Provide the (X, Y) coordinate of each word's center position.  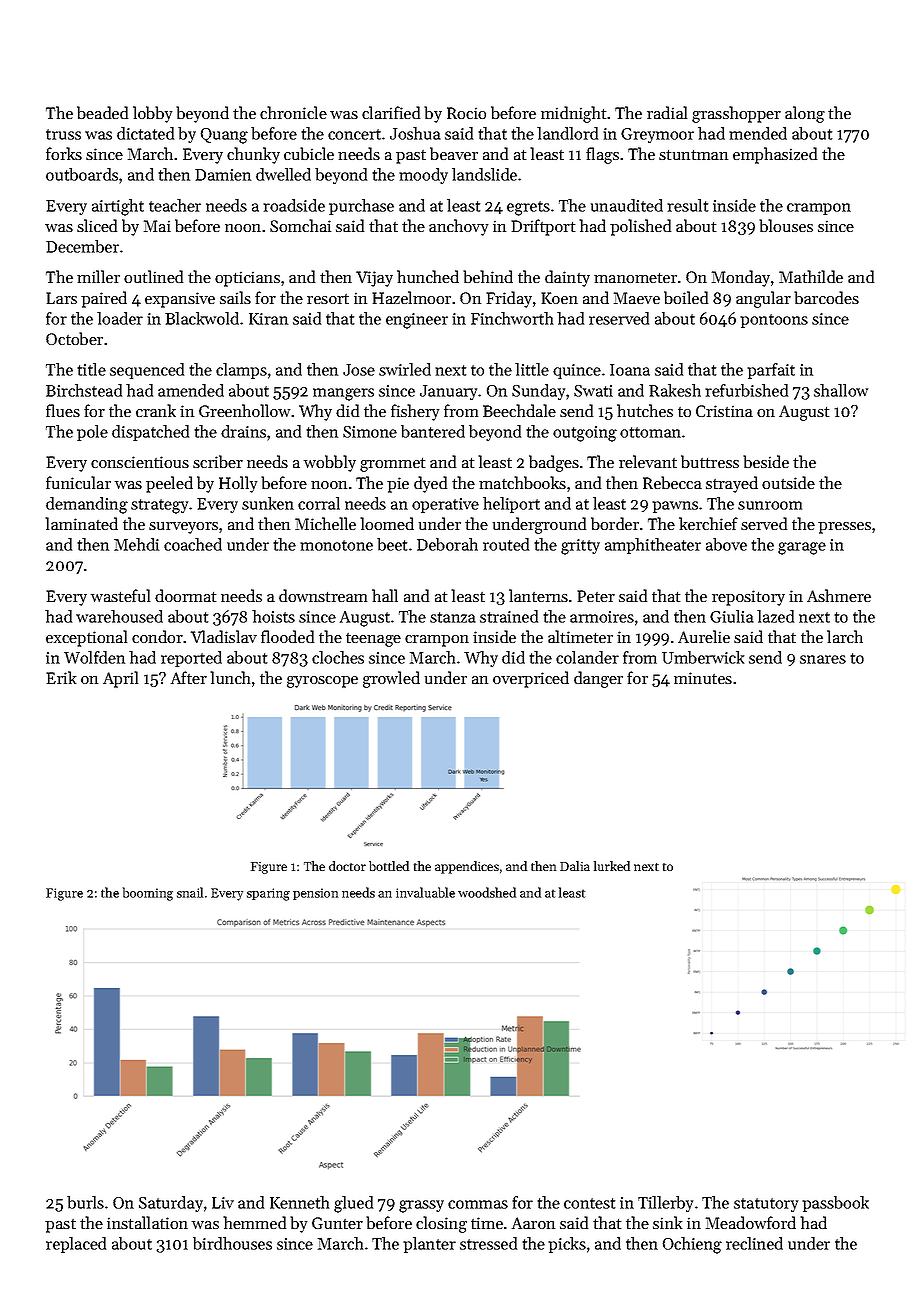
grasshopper (736, 114)
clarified (391, 112)
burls (85, 1202)
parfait (771, 371)
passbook (835, 1204)
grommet (393, 464)
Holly (238, 484)
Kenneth (299, 1202)
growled (391, 679)
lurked (612, 866)
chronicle (293, 112)
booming (148, 894)
